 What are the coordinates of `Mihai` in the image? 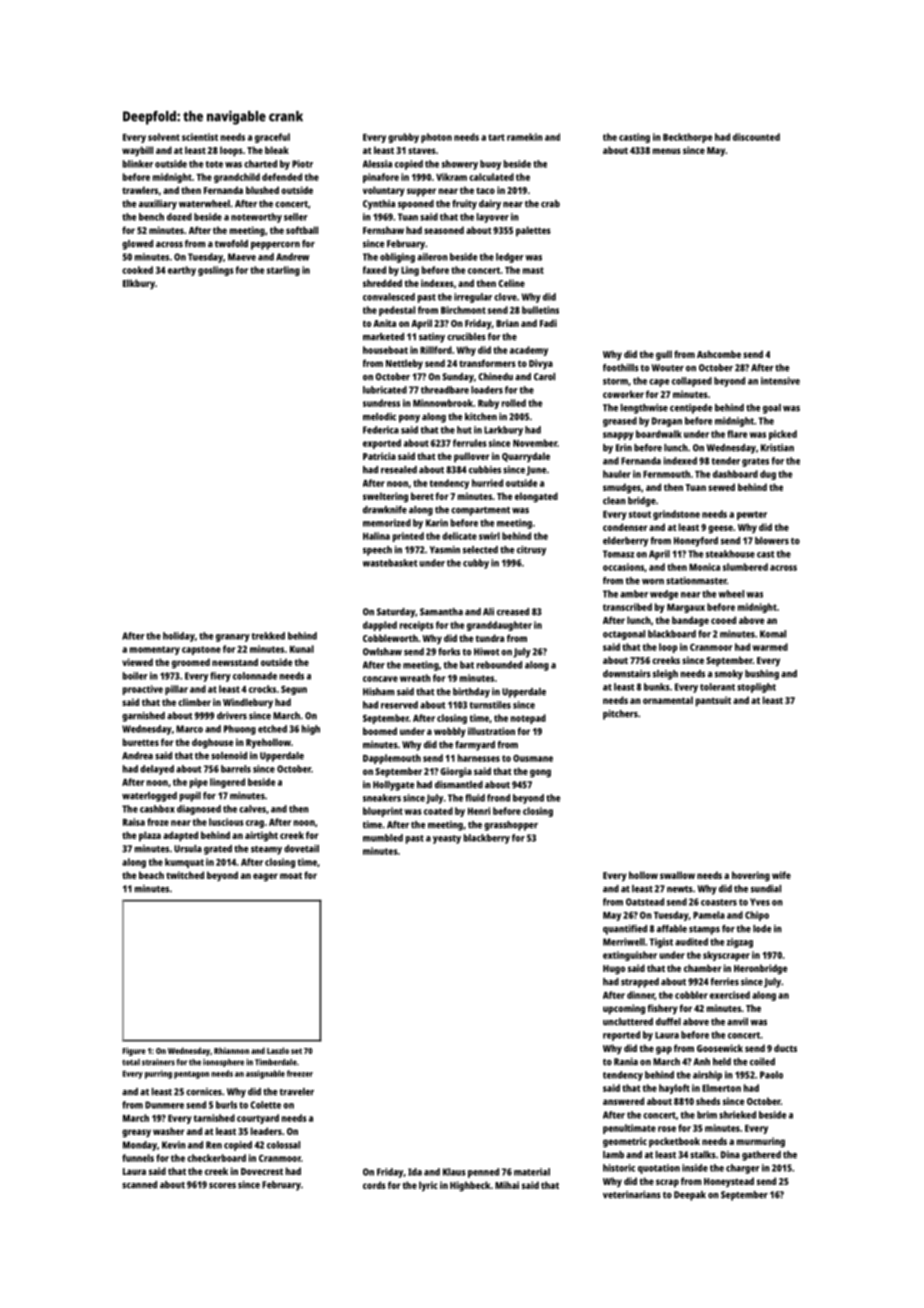 It's located at (507, 1185).
